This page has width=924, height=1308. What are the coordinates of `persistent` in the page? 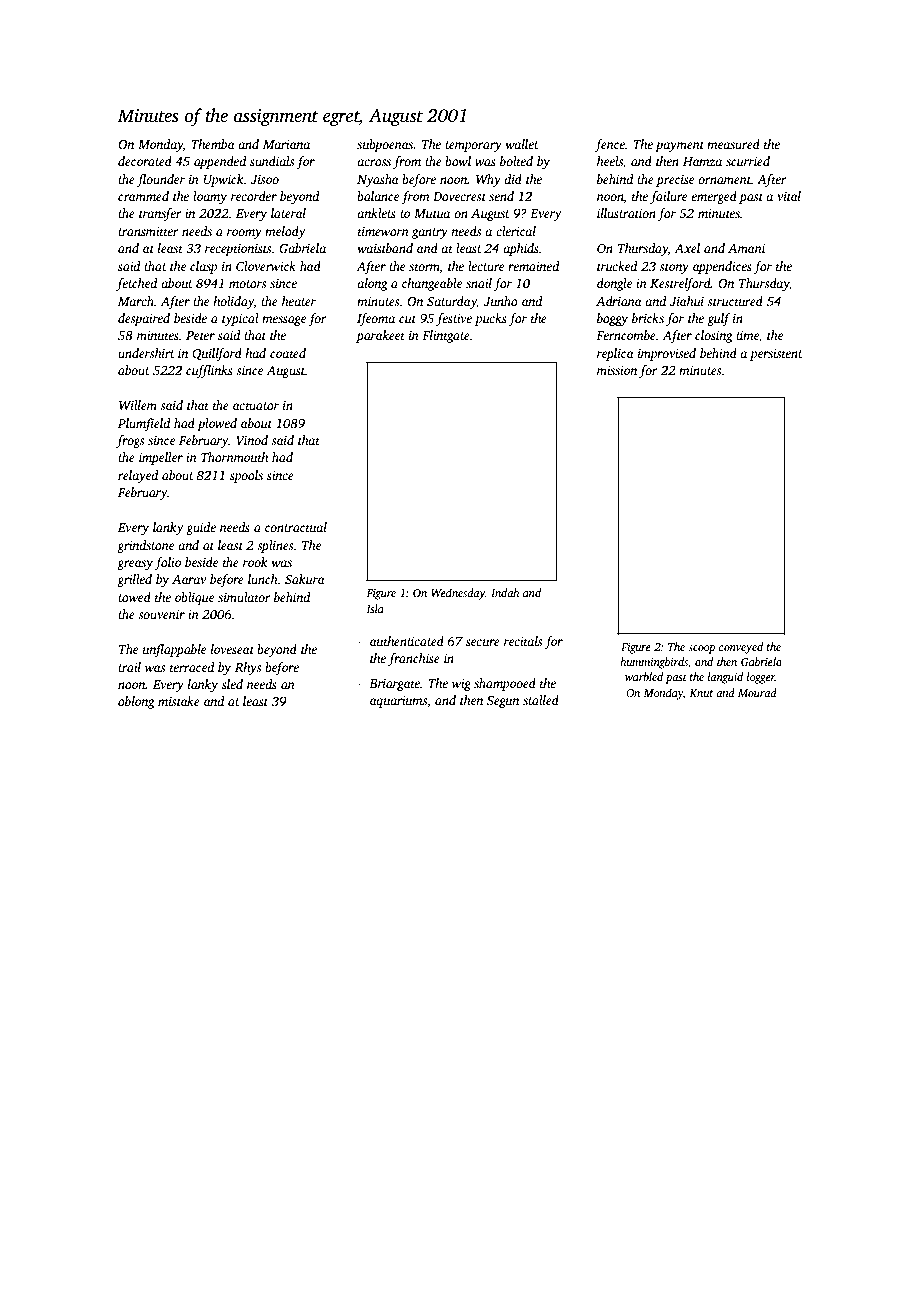 It's located at (776, 355).
